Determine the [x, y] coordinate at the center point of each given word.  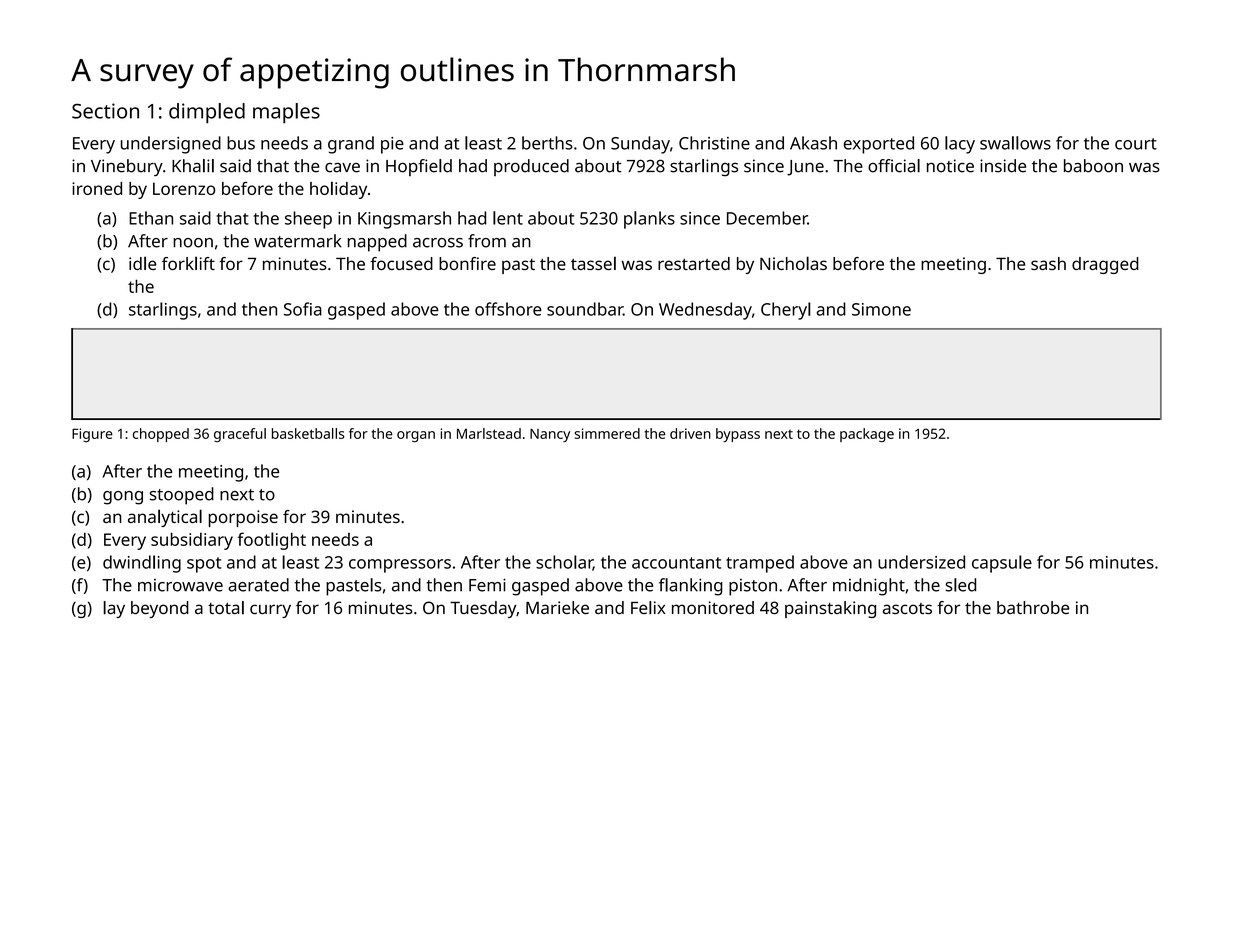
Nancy [550, 435]
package [867, 435]
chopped [161, 435]
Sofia [303, 309]
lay [114, 609]
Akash [813, 143]
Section [105, 111]
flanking [691, 587]
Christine [714, 143]
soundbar [585, 309]
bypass [738, 435]
